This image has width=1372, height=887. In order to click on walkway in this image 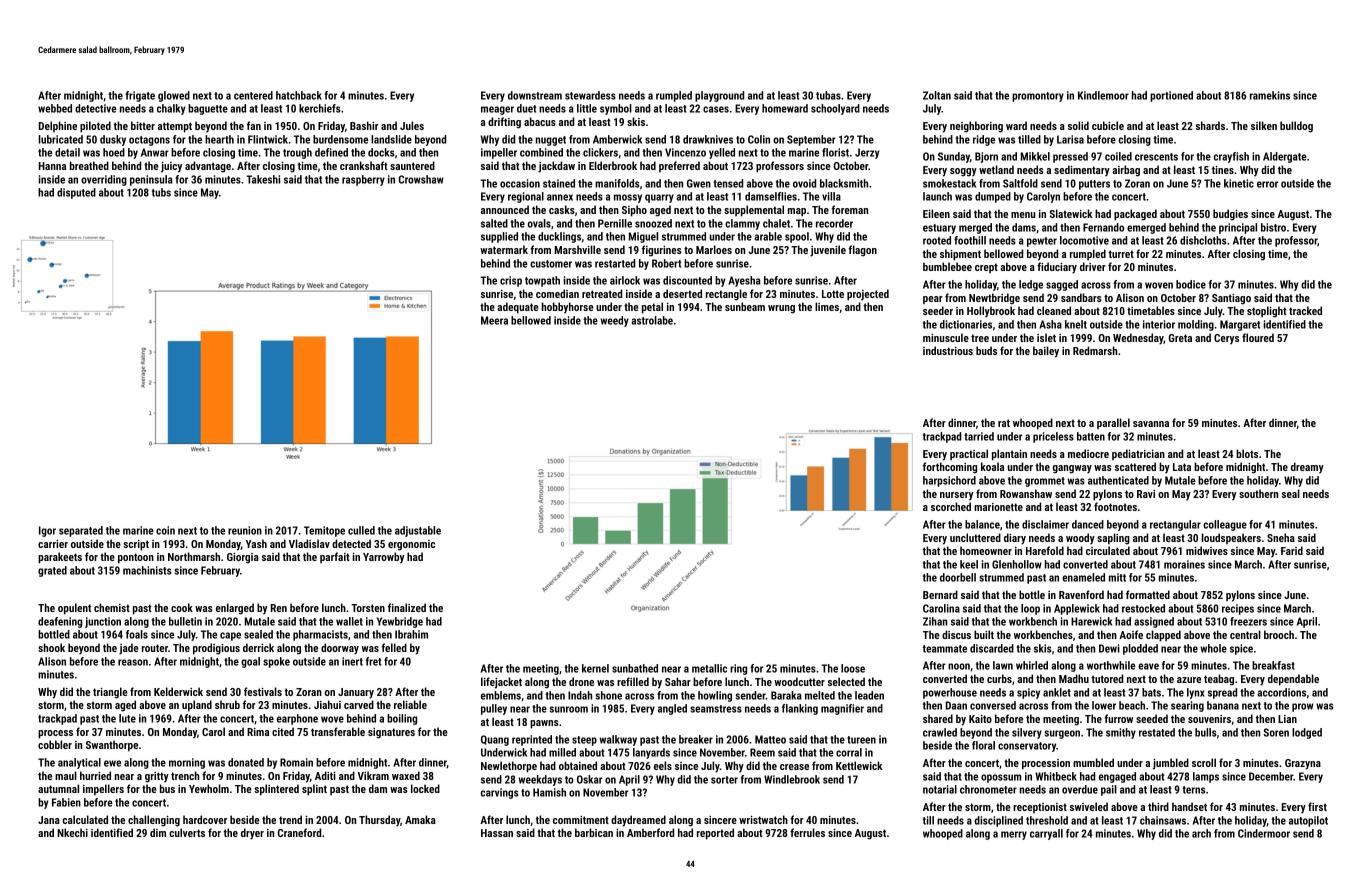, I will do `click(618, 740)`.
